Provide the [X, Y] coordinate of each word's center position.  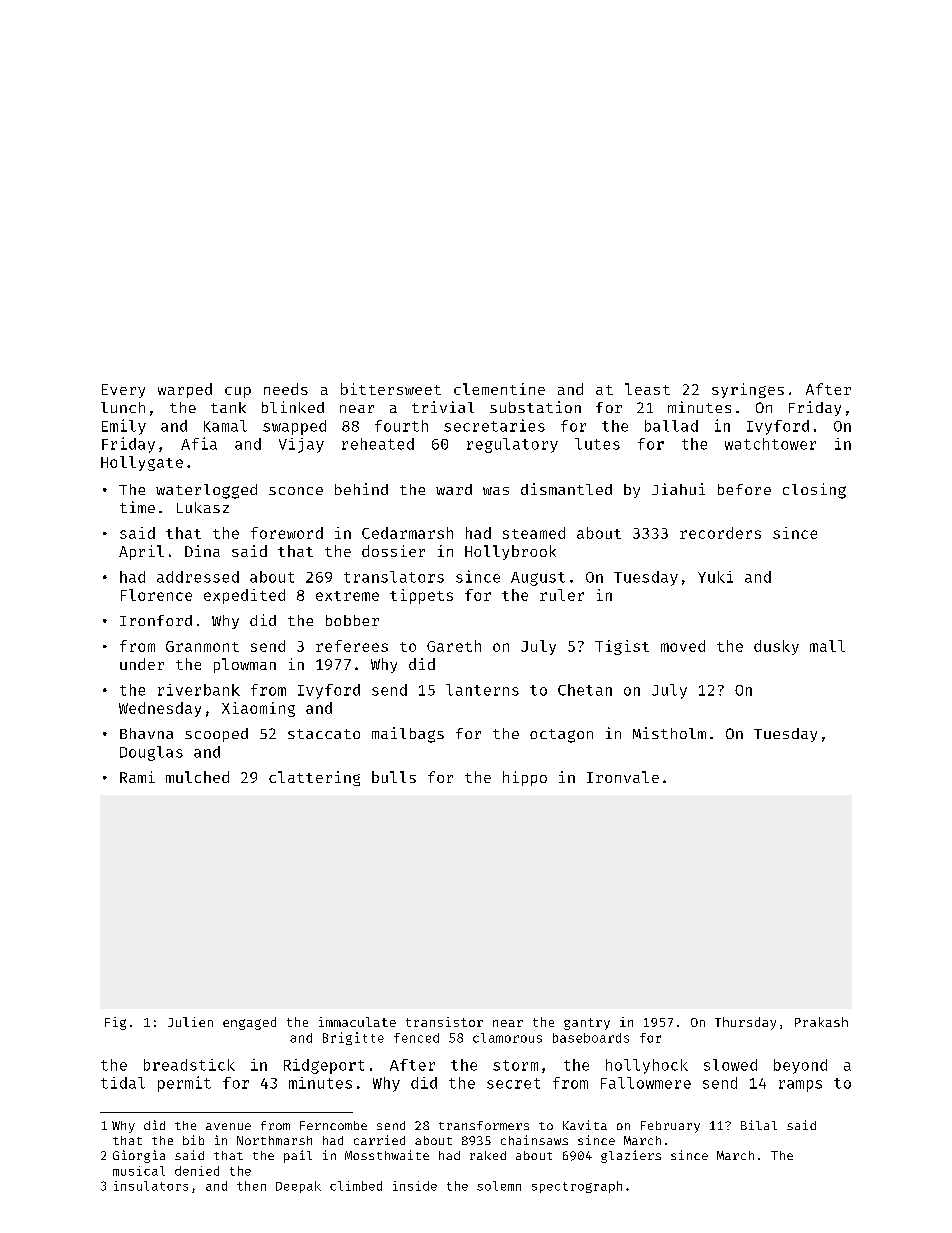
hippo [525, 778]
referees [352, 646]
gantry [587, 1024]
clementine [499, 389]
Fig [115, 1023]
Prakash [821, 1022]
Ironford [156, 620]
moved [683, 646]
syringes [748, 390]
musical [139, 1171]
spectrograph [577, 1187]
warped [185, 390]
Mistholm [669, 733]
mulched [197, 777]
